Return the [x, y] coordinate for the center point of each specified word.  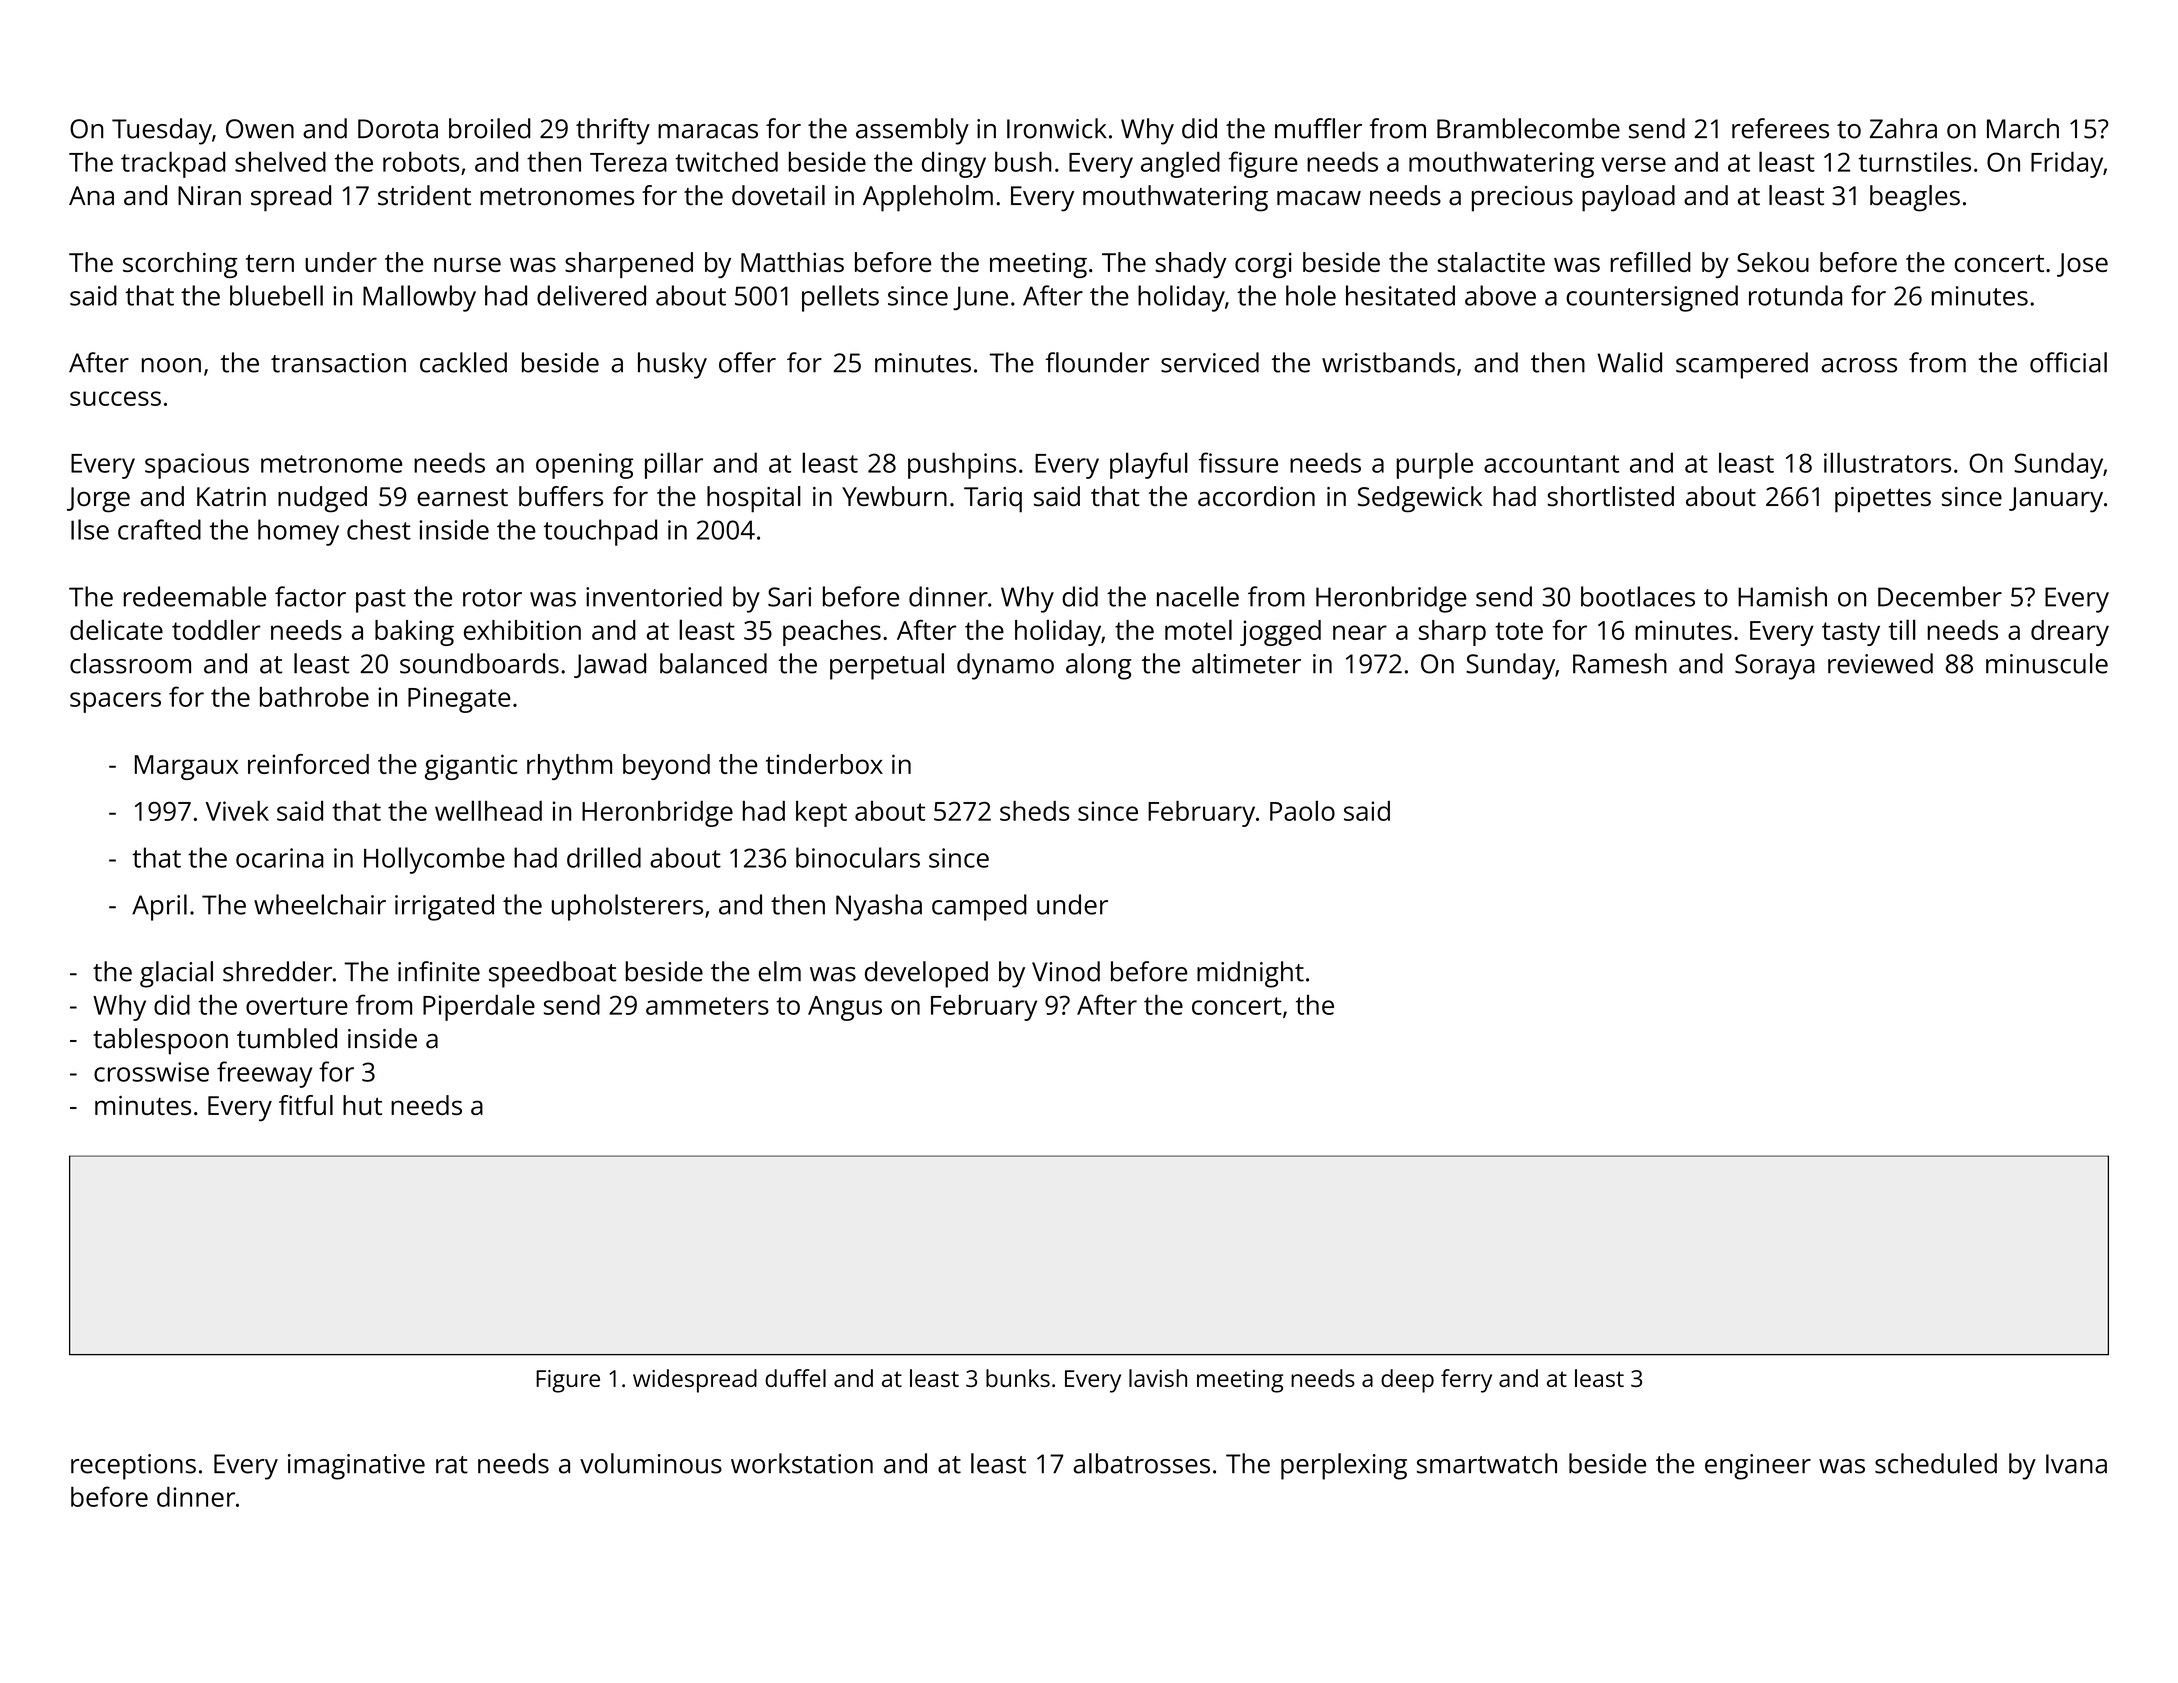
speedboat [552, 974]
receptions [133, 1467]
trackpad [173, 164]
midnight [1250, 974]
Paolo [1302, 810]
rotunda [1795, 295]
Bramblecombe [1528, 128]
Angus [845, 1008]
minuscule [2047, 663]
